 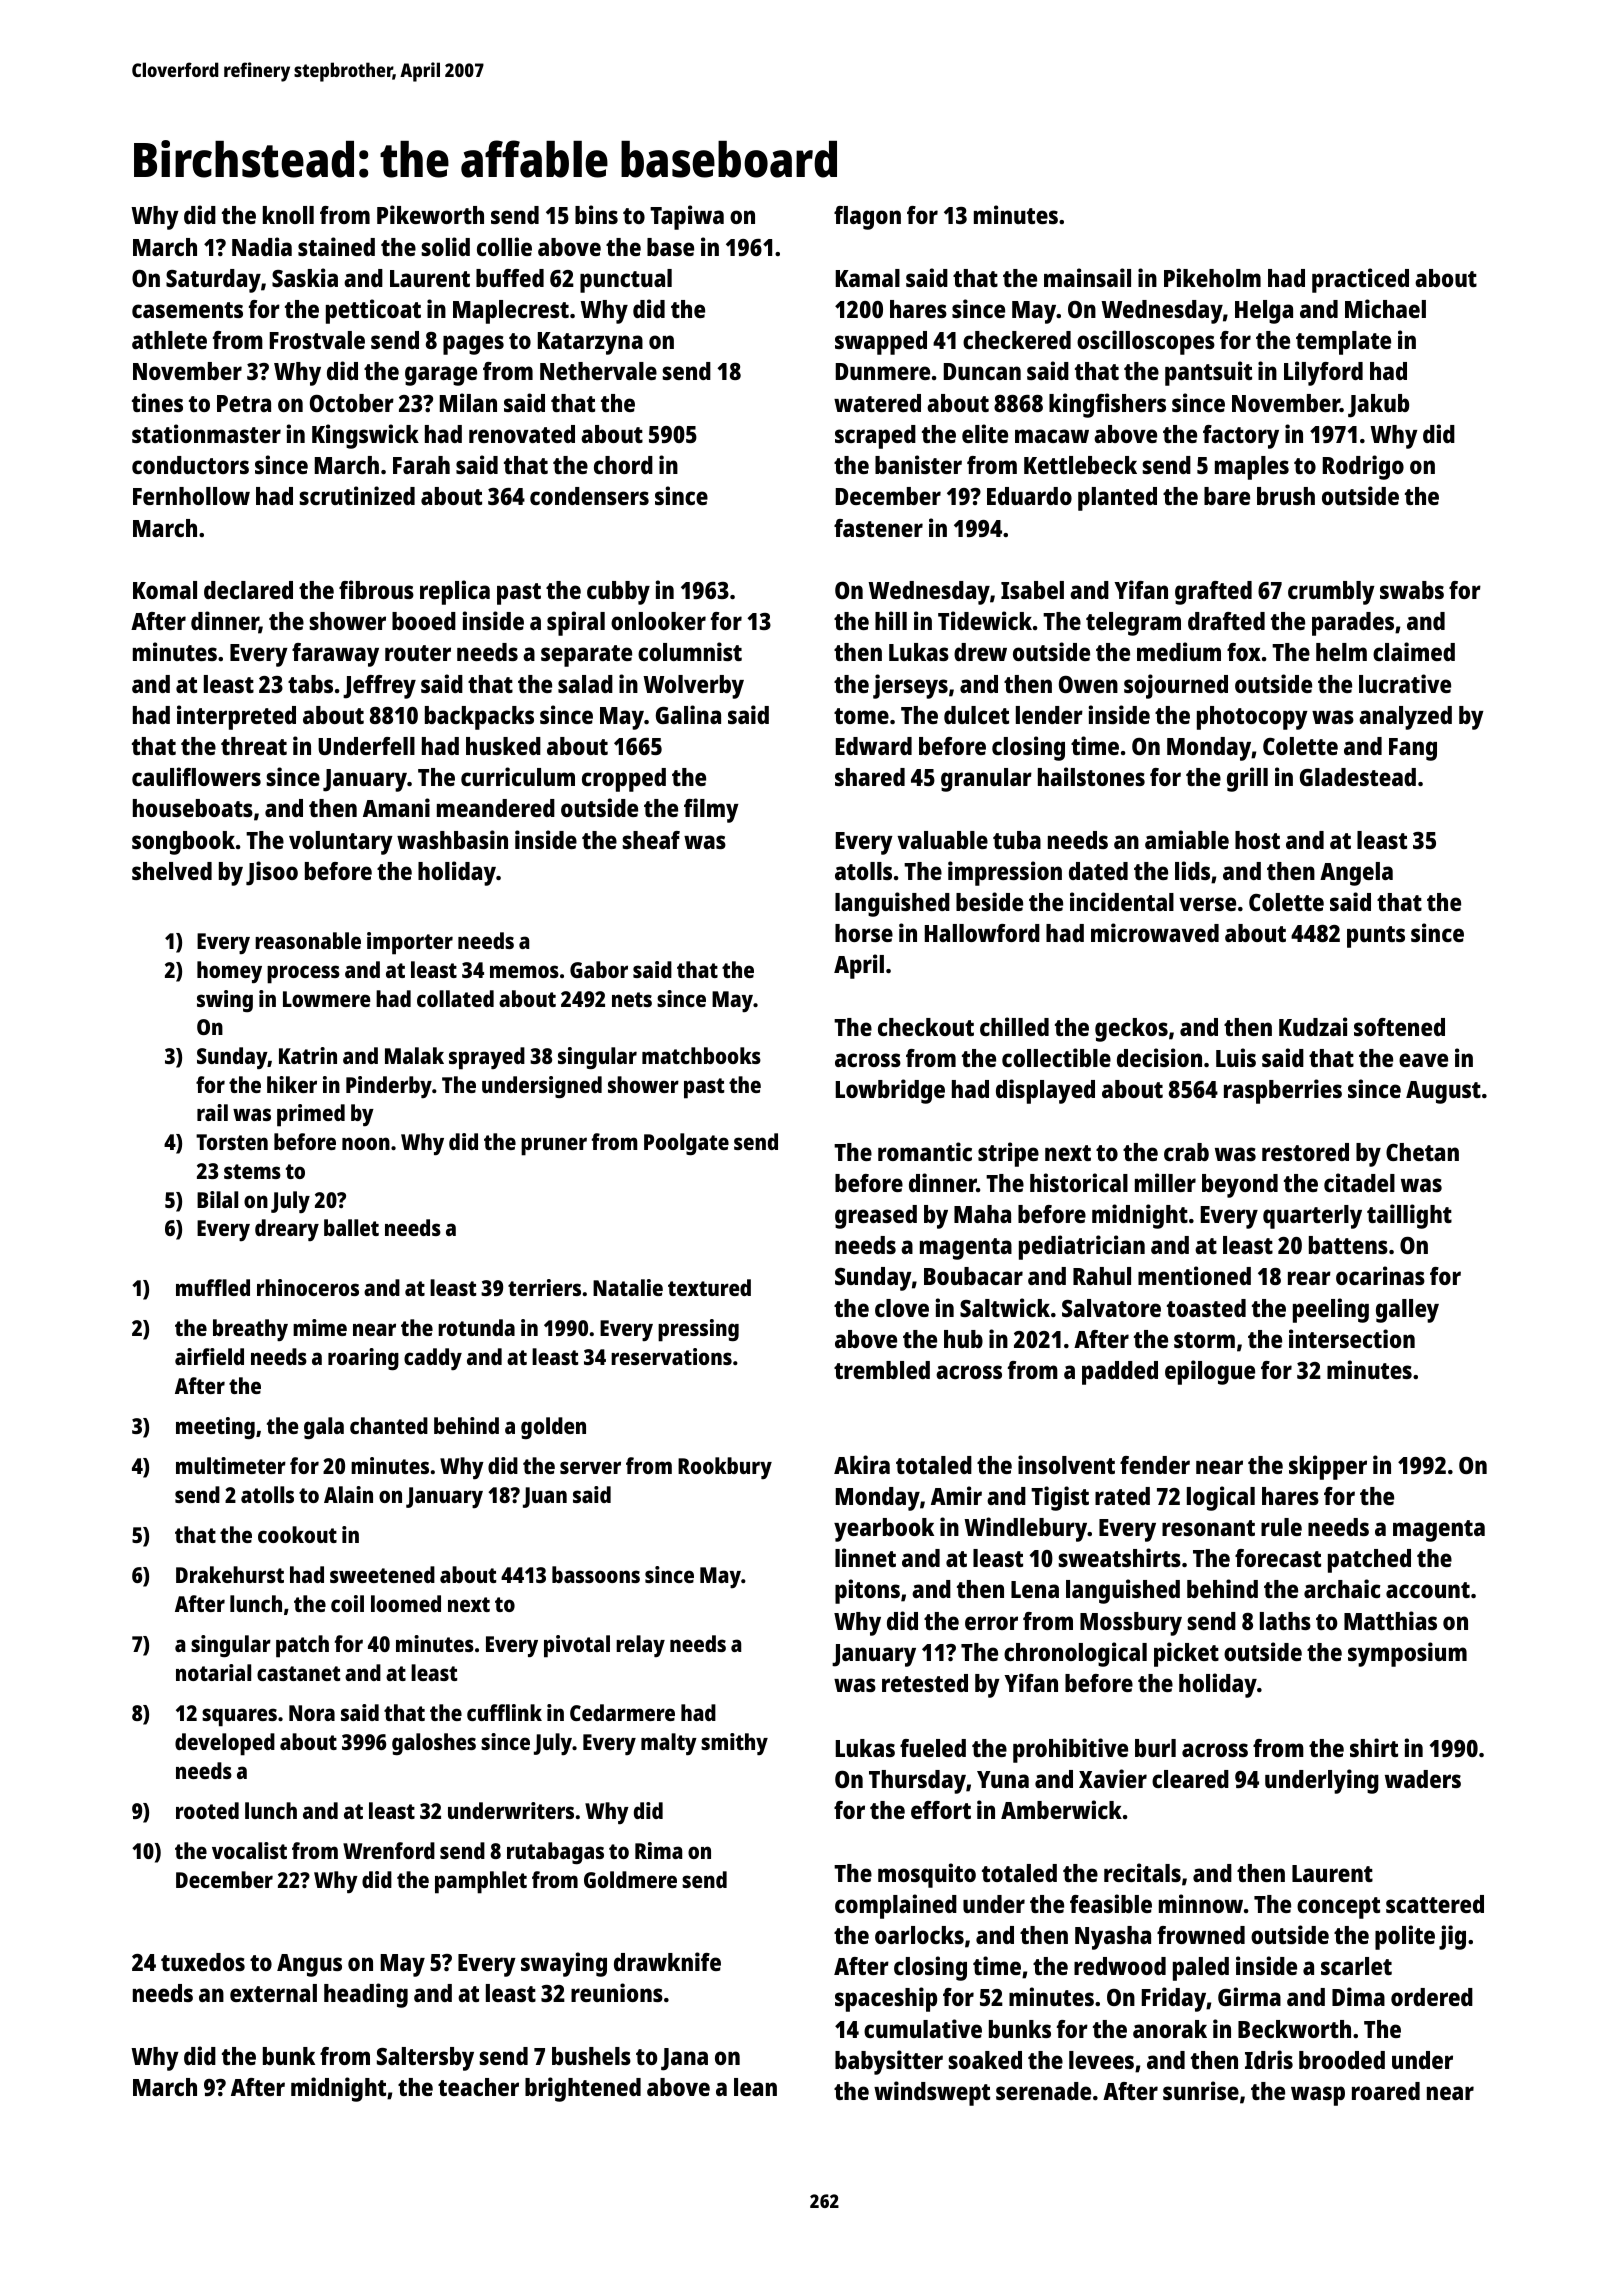 I want to click on Tapiwa, so click(x=687, y=217).
